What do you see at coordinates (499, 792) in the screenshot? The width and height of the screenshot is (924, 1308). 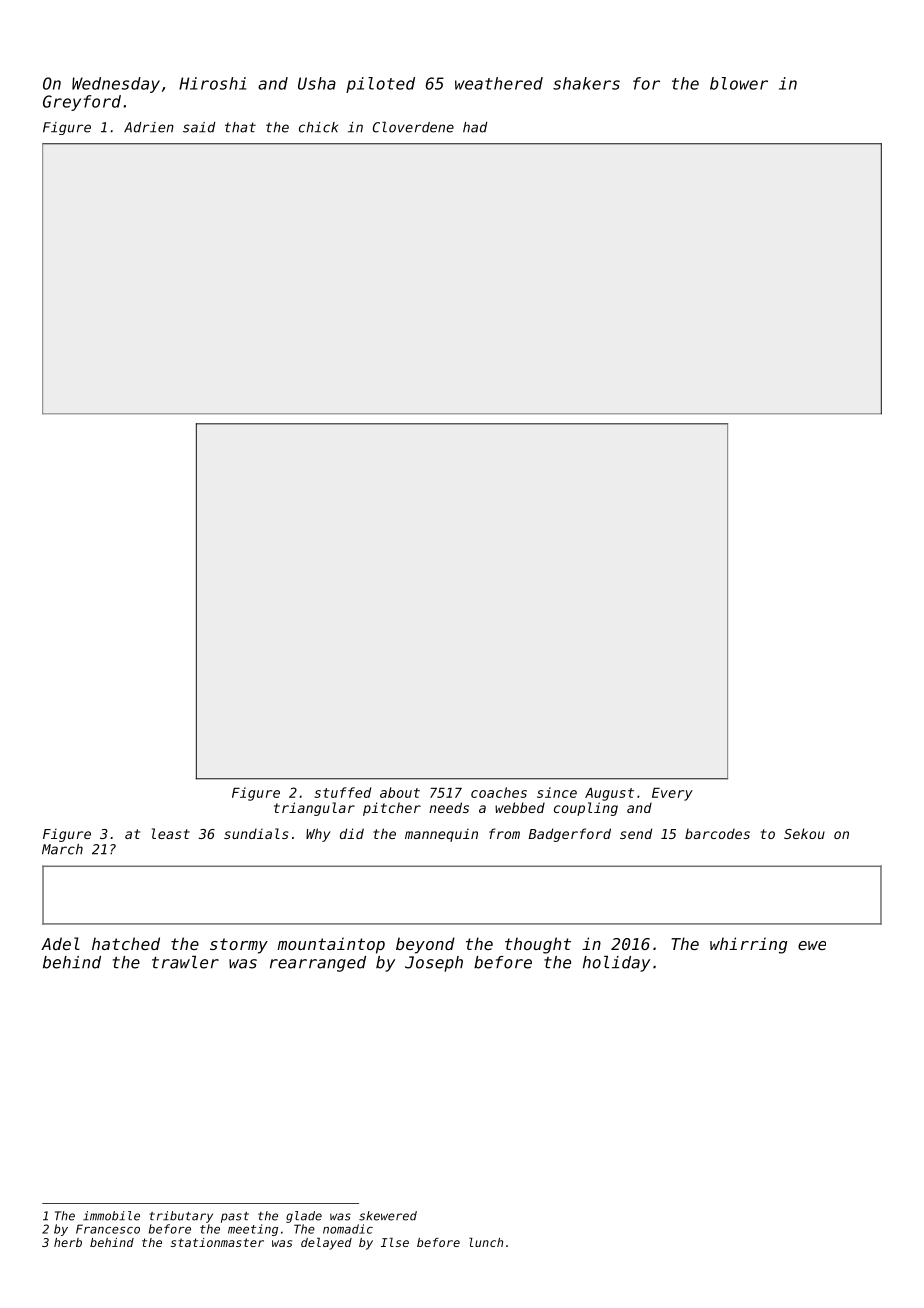 I see `coaches` at bounding box center [499, 792].
